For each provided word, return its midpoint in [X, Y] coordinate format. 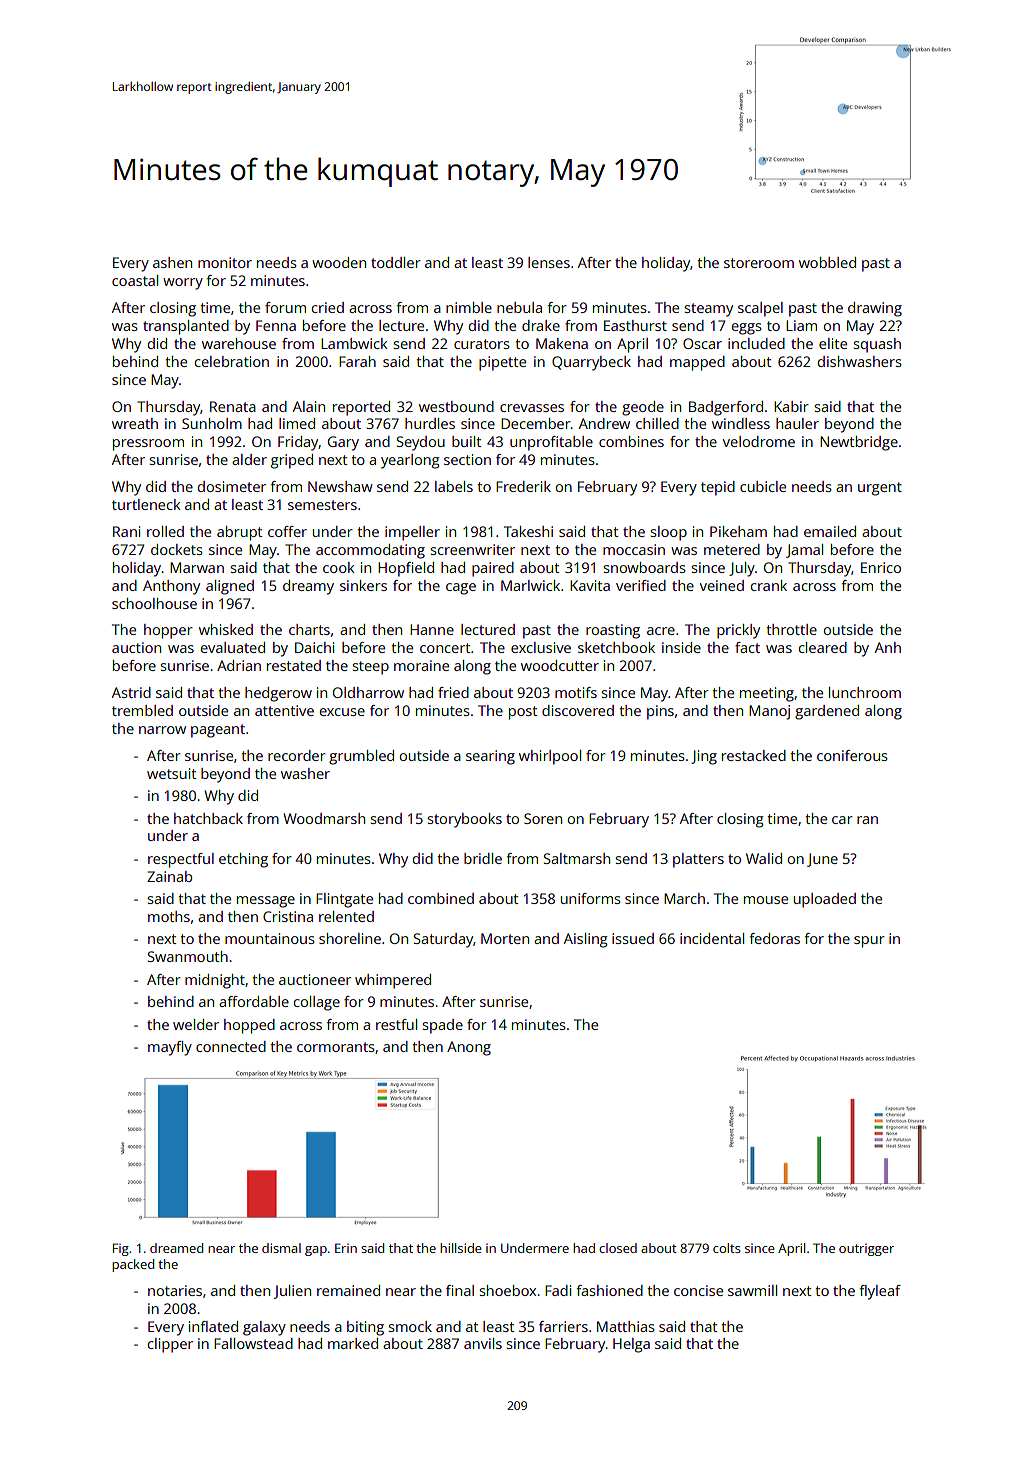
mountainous [270, 938]
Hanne [432, 629]
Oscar [702, 343]
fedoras [775, 938]
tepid [718, 488]
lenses [549, 262]
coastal [135, 280]
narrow [162, 730]
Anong [469, 1048]
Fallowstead [253, 1343]
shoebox [507, 1290]
